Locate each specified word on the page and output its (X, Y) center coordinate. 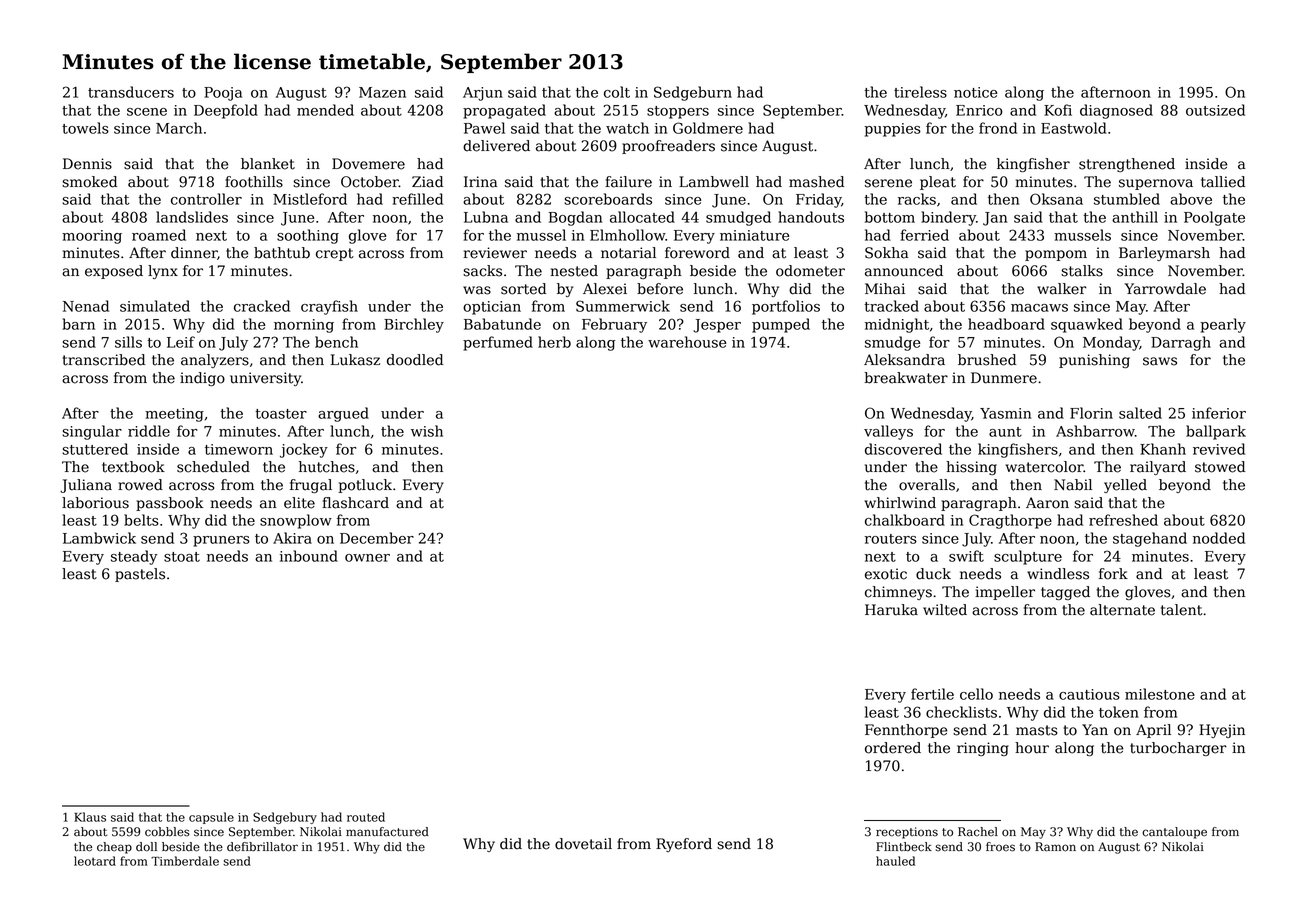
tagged (1065, 593)
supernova (1156, 184)
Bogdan (575, 218)
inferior (1219, 413)
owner (367, 558)
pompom (1056, 255)
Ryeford (684, 845)
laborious (95, 503)
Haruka (891, 610)
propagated (504, 111)
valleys (888, 432)
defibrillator (262, 847)
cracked (262, 306)
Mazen (382, 92)
